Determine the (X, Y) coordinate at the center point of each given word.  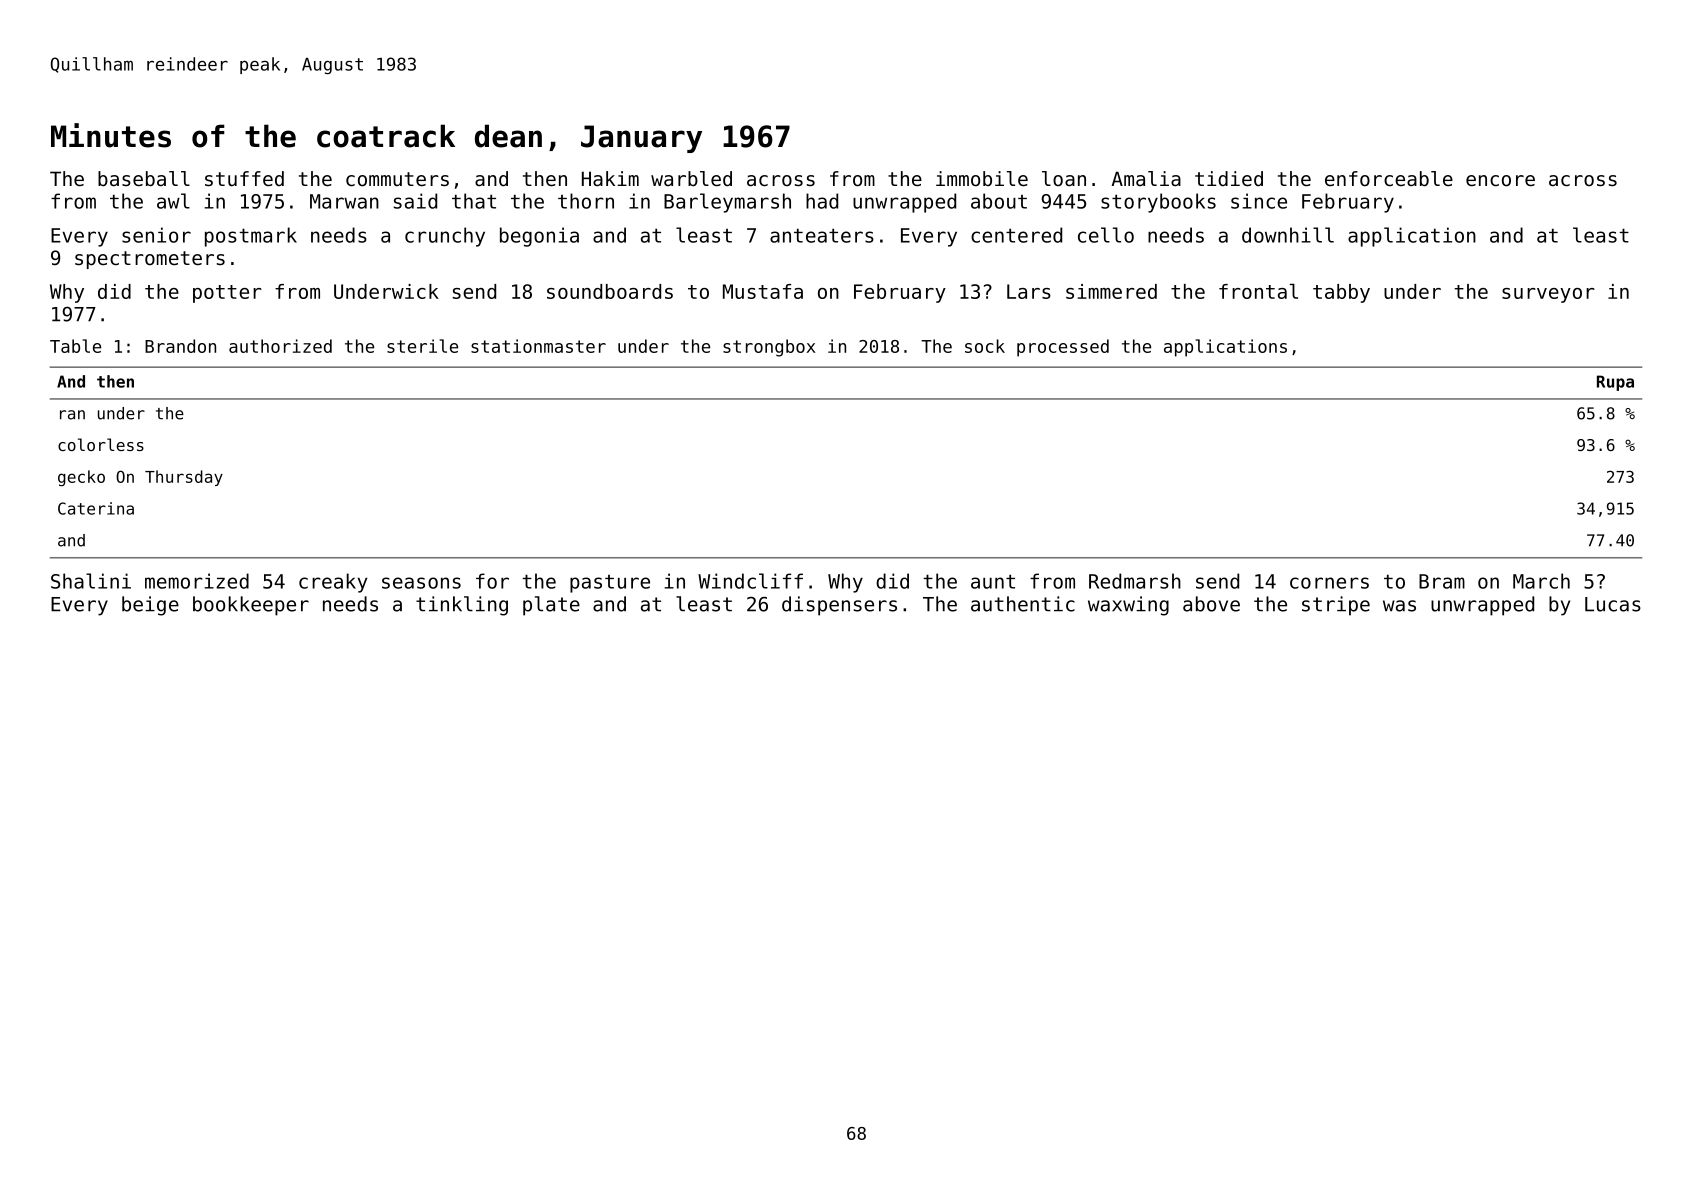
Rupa (1615, 383)
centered (1016, 235)
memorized (197, 581)
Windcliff (750, 581)
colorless (101, 444)
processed (1063, 348)
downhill (1288, 235)
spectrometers (150, 260)
